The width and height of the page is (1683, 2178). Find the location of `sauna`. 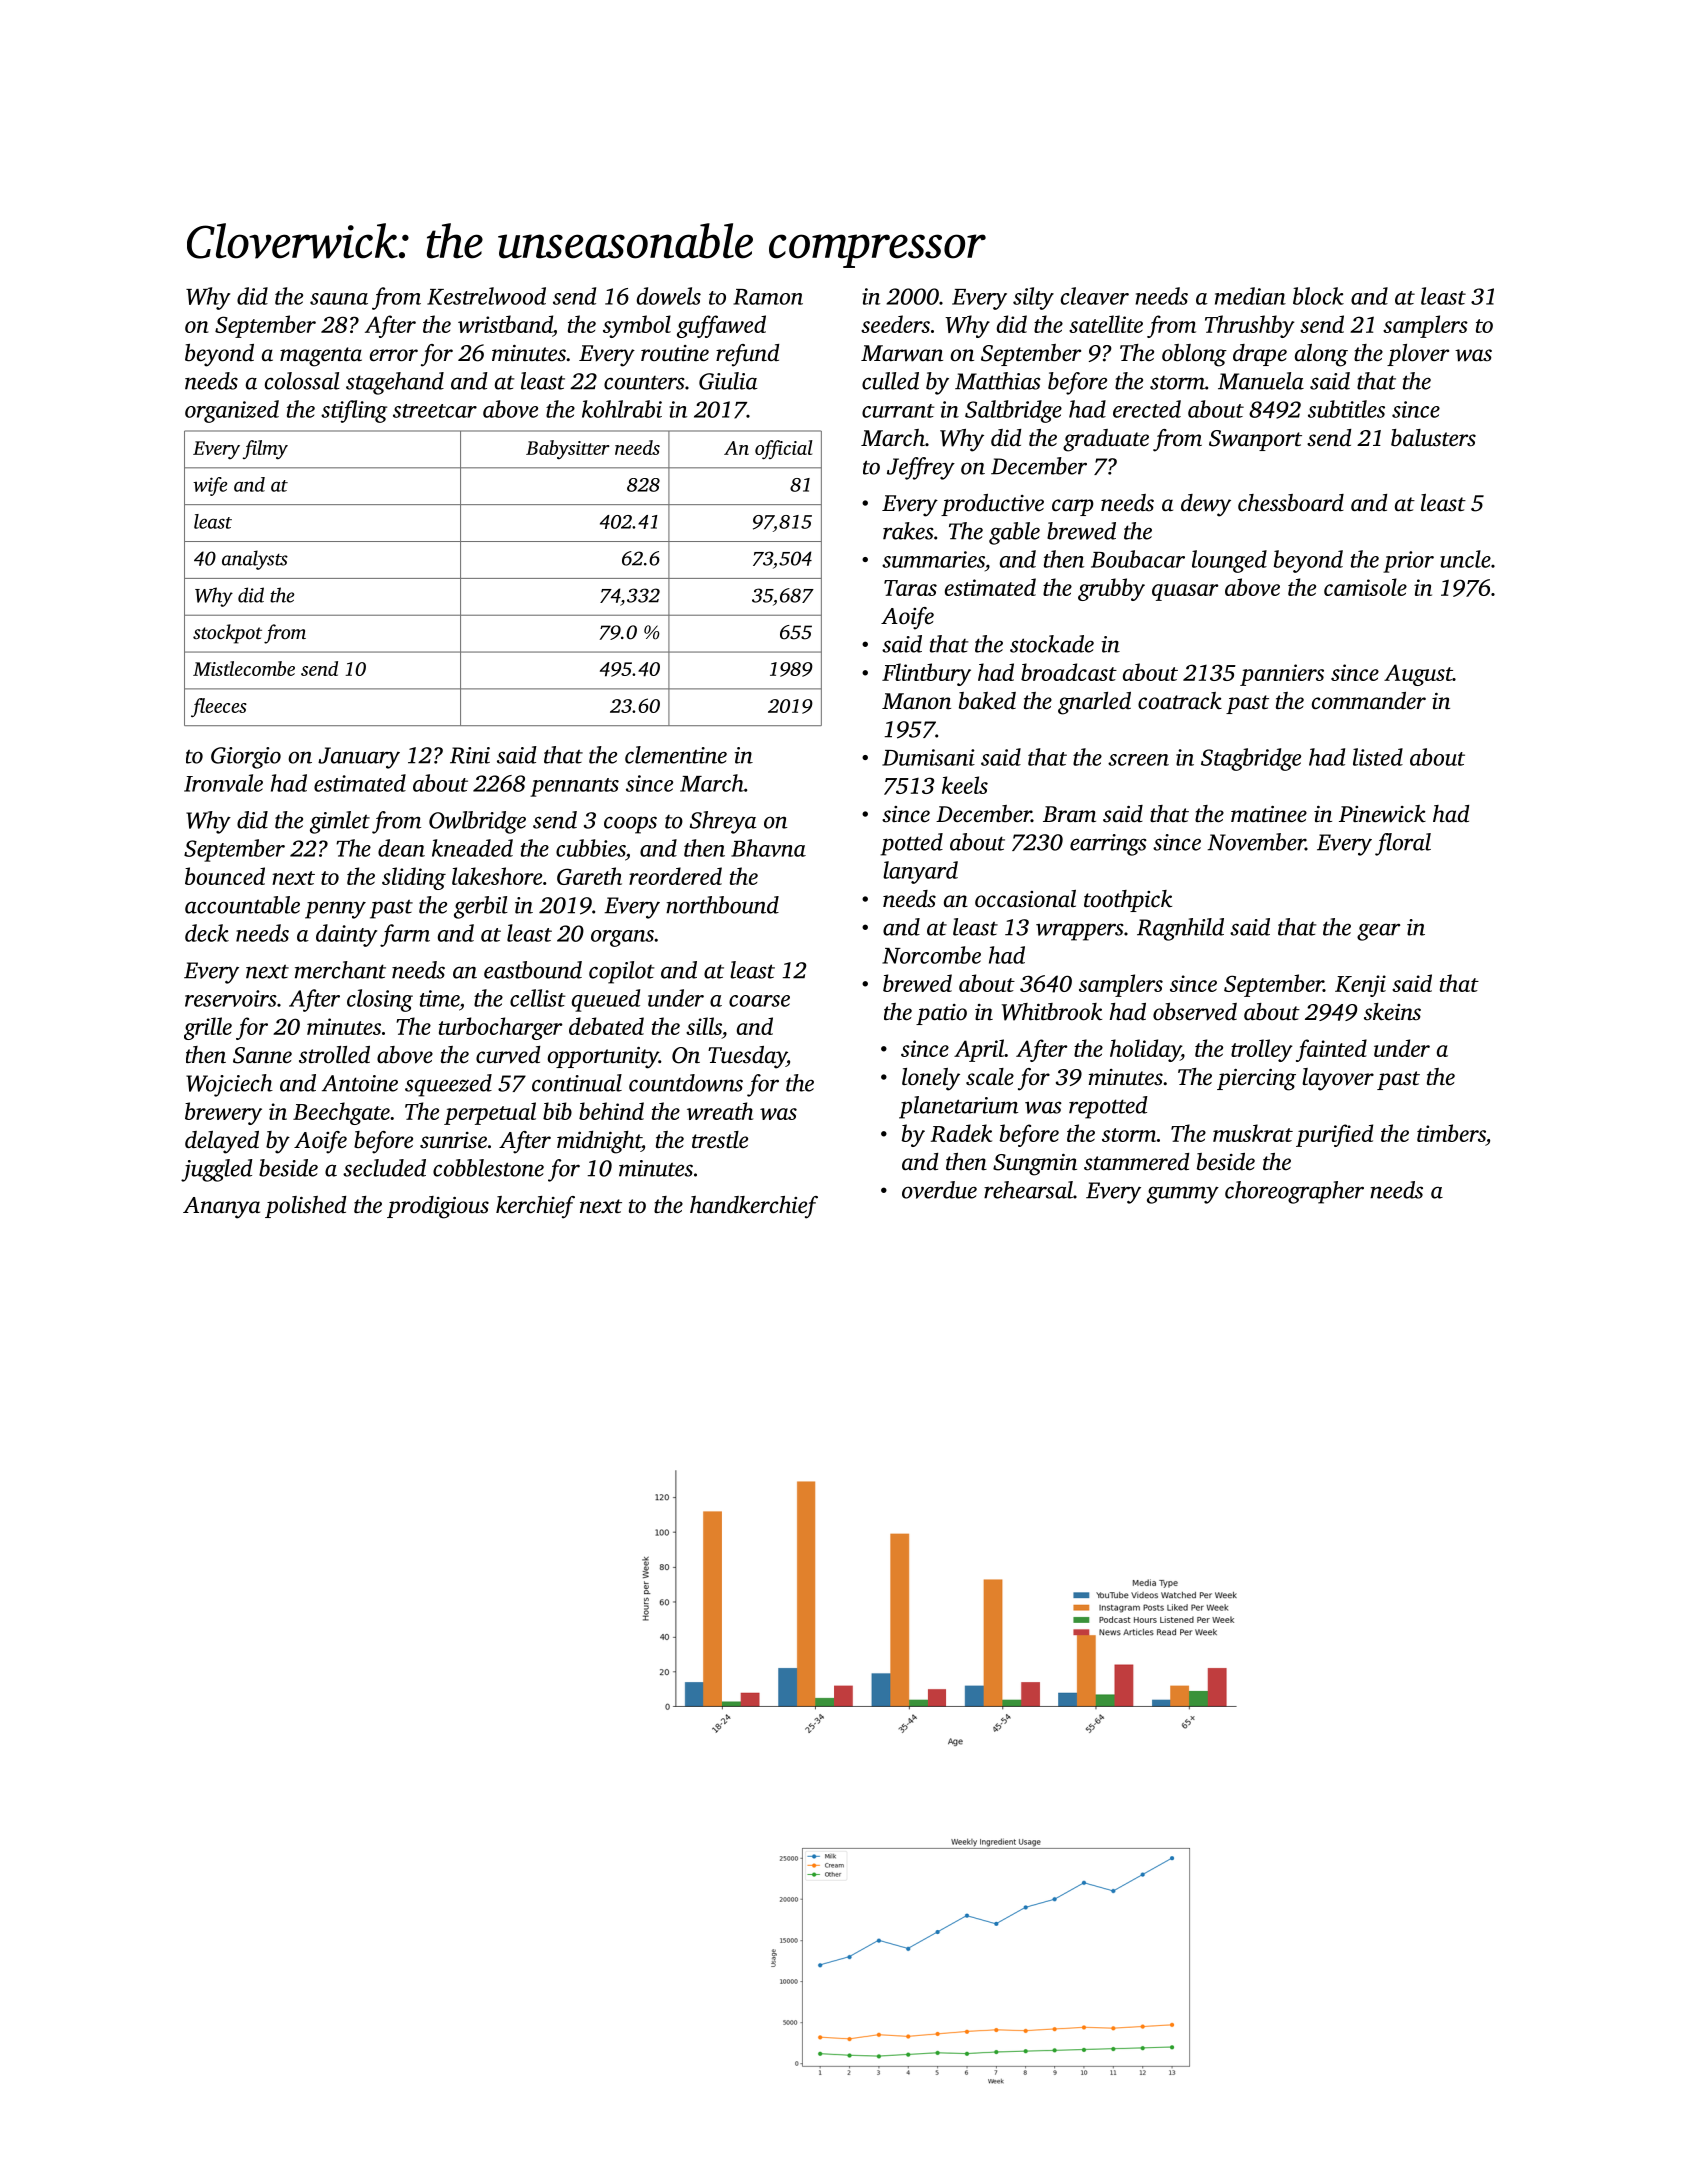

sauna is located at coordinates (339, 299).
